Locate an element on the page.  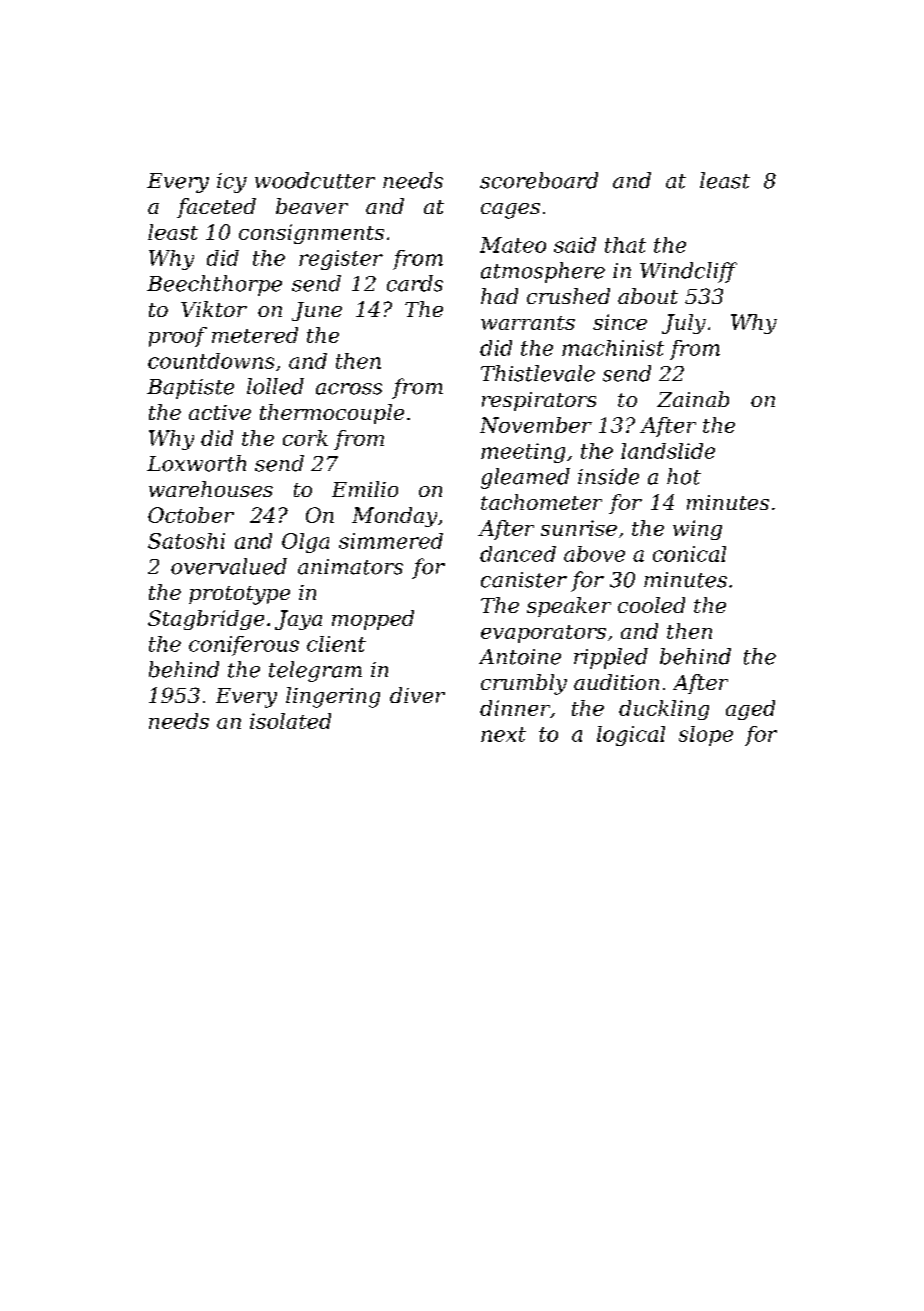
woodcutter is located at coordinates (315, 180).
